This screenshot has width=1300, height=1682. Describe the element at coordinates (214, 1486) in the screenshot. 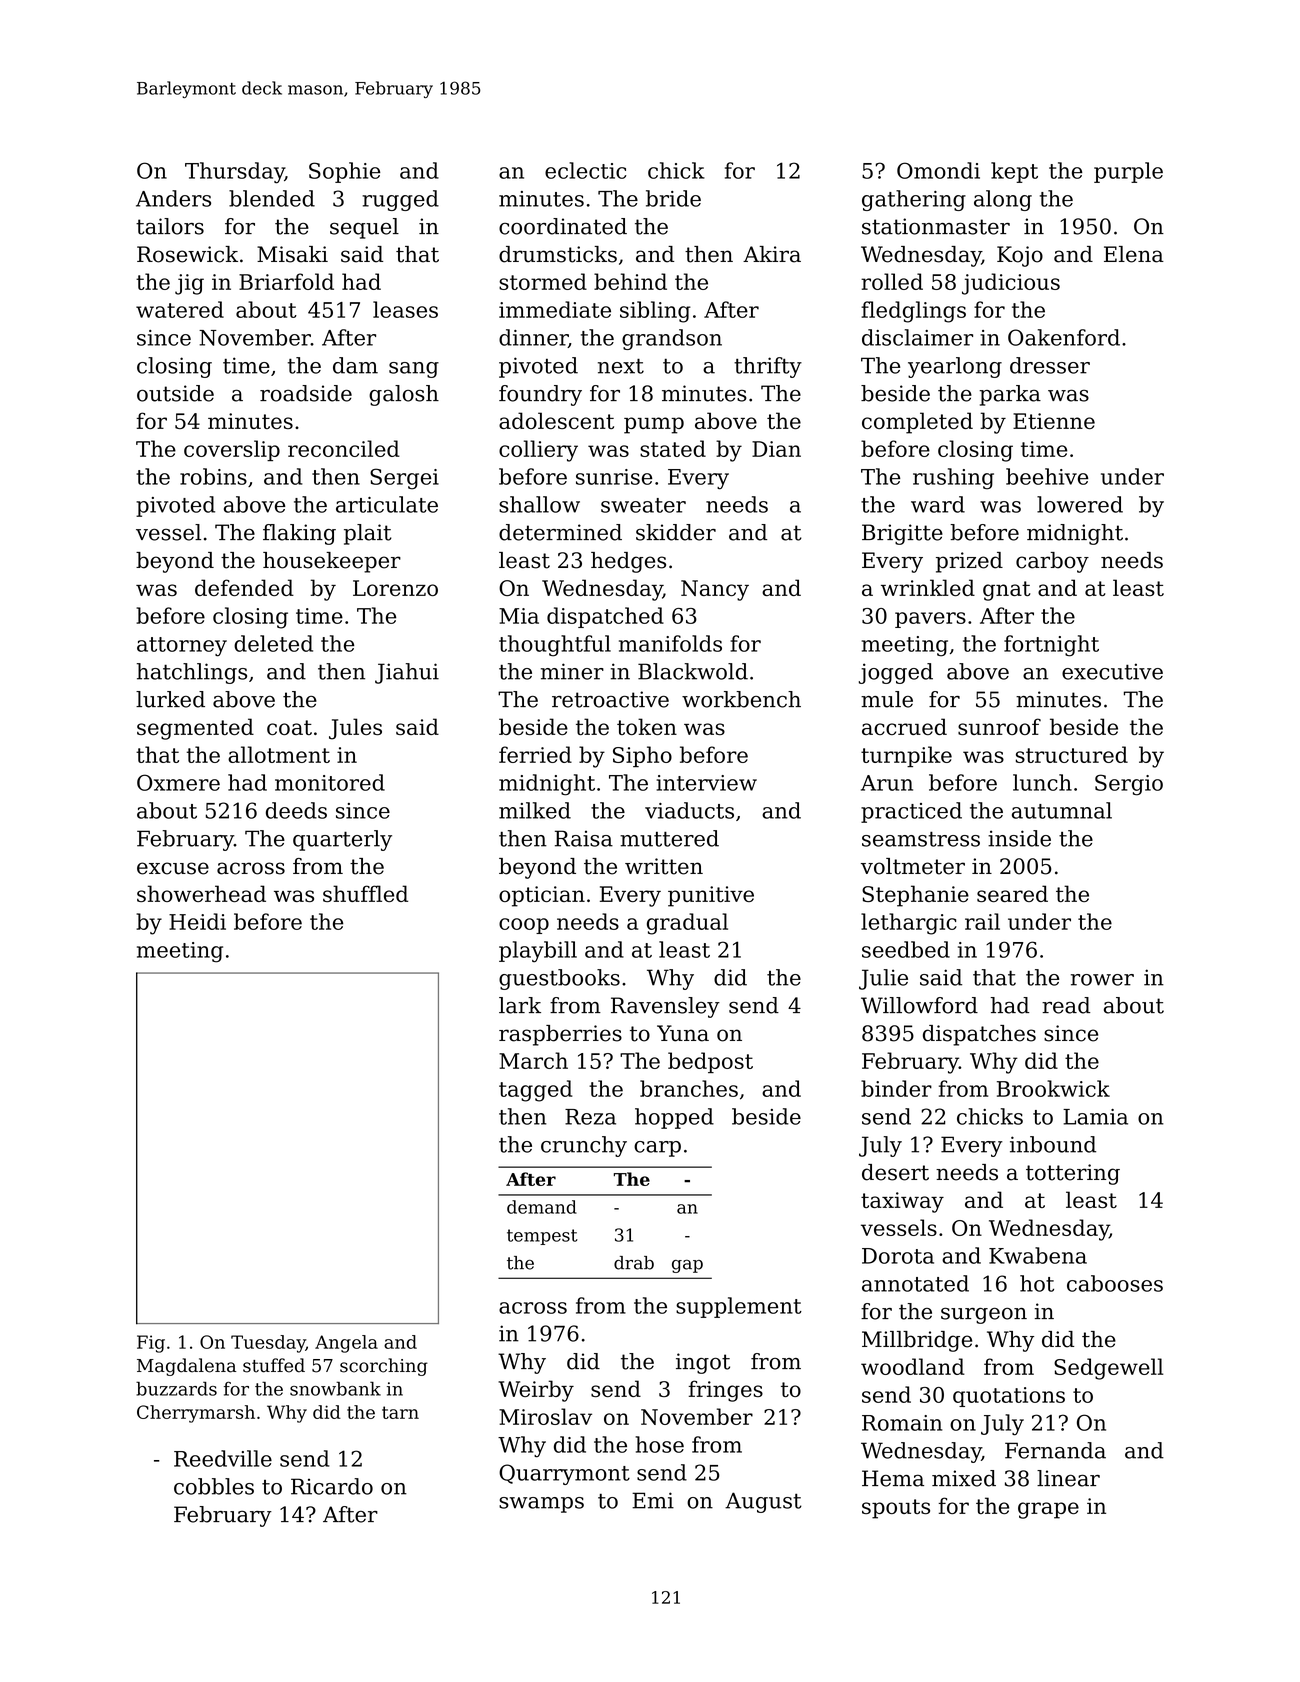

I see `cobbles` at that location.
